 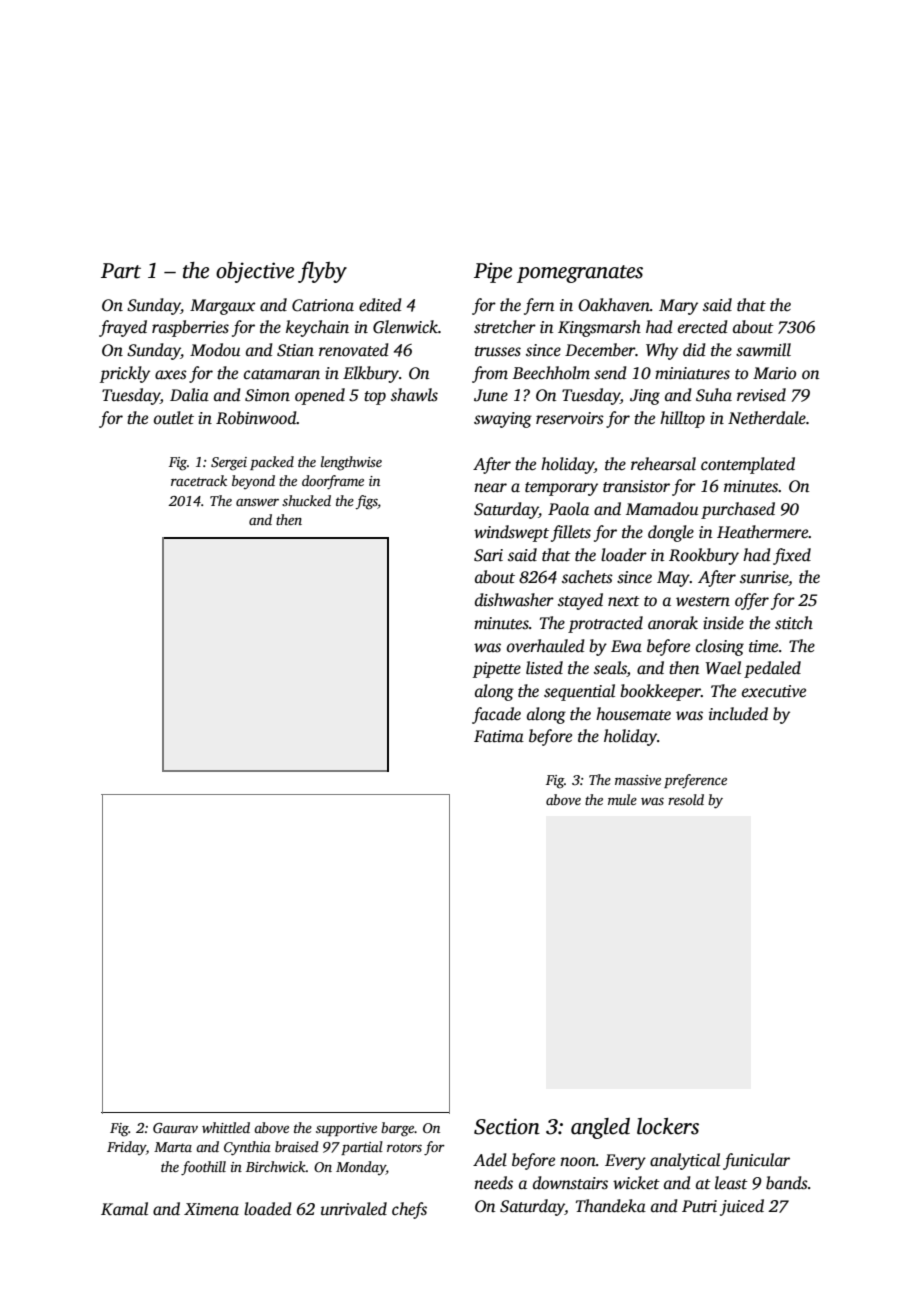 I want to click on racetrack, so click(x=199, y=480).
